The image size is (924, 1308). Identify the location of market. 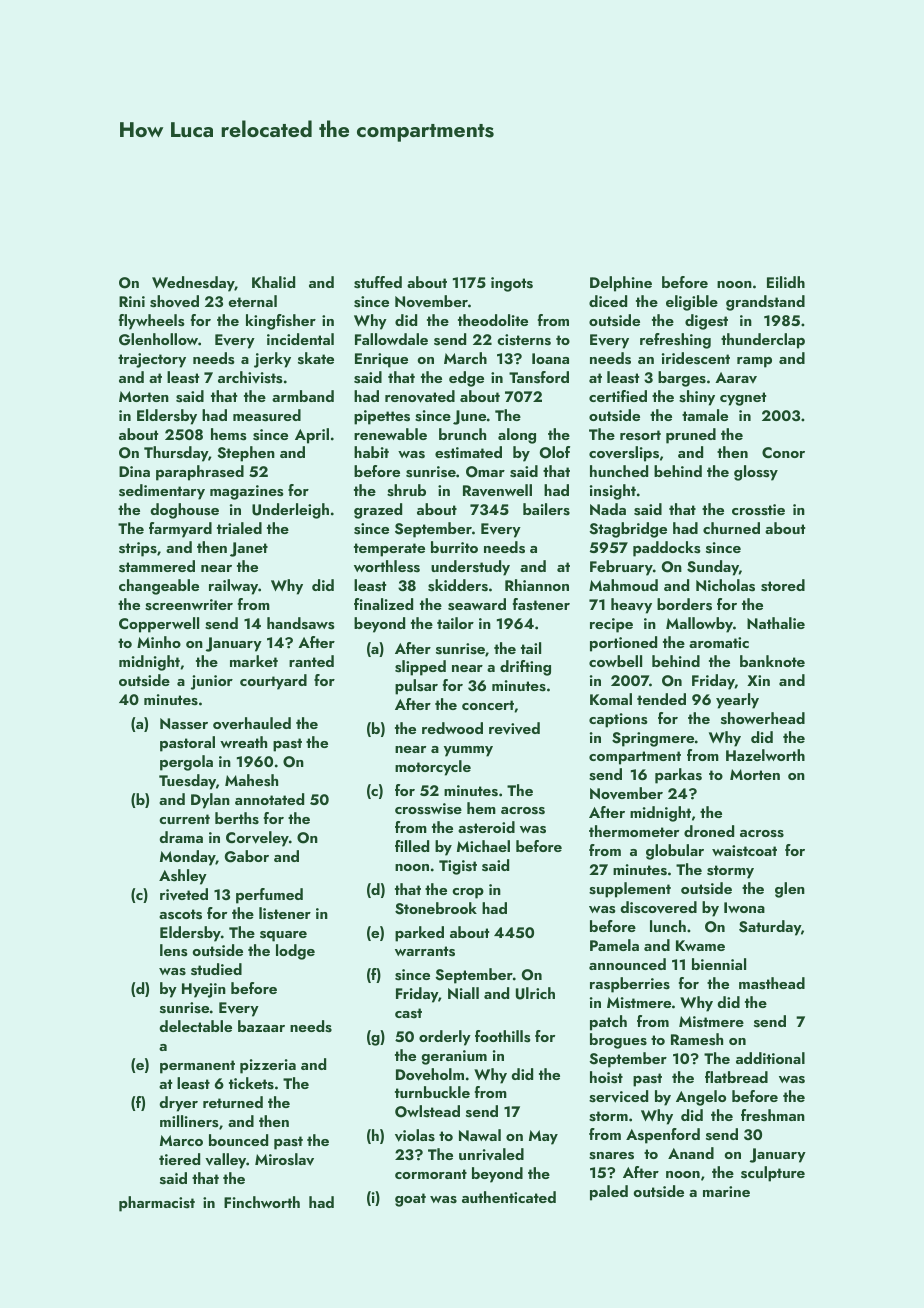
(254, 661).
